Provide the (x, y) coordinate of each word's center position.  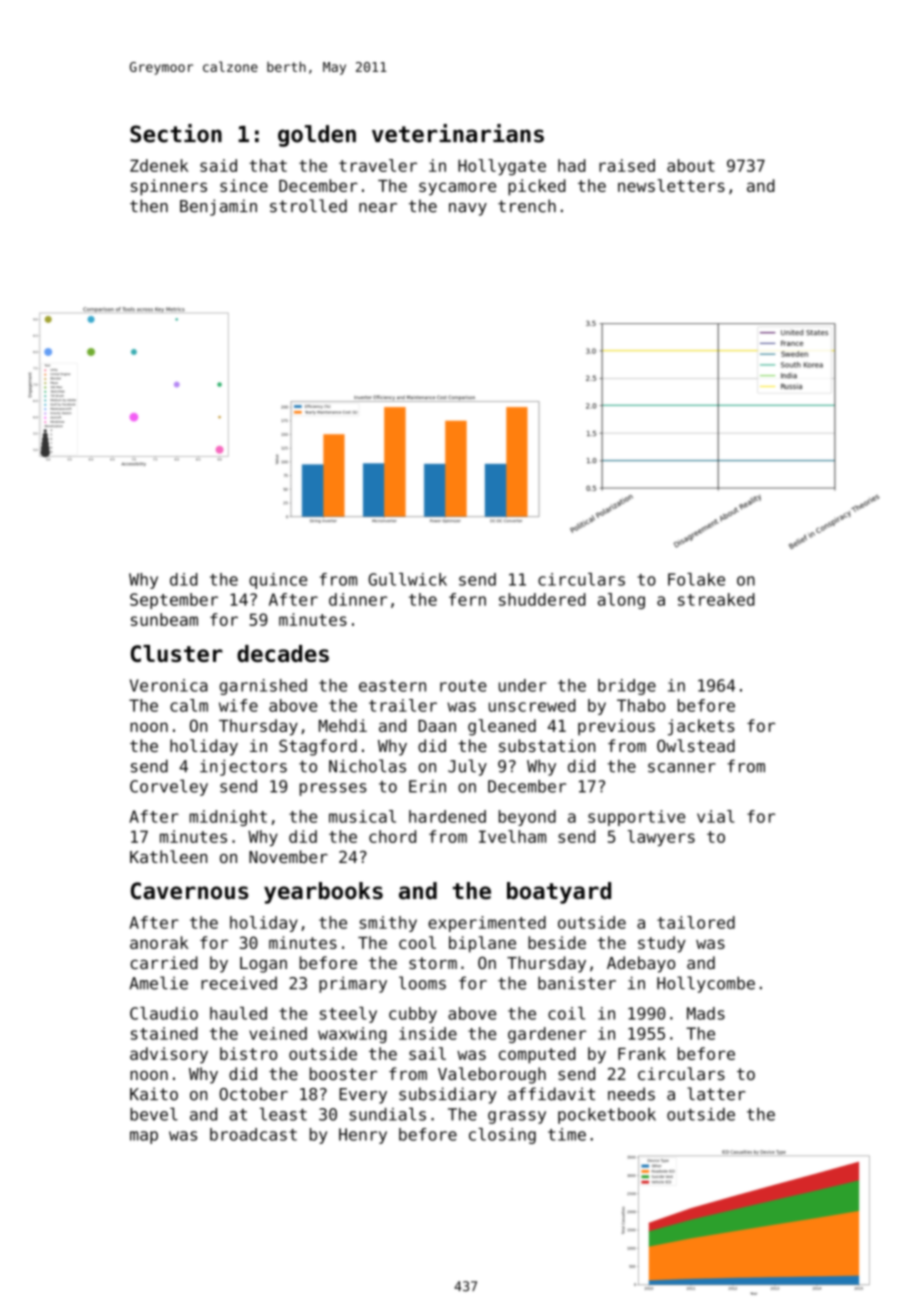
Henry (363, 1136)
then (149, 206)
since (244, 185)
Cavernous (189, 891)
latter (716, 1094)
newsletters (671, 185)
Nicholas (367, 766)
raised (627, 165)
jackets (701, 727)
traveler (378, 165)
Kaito (154, 1094)
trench (527, 206)
